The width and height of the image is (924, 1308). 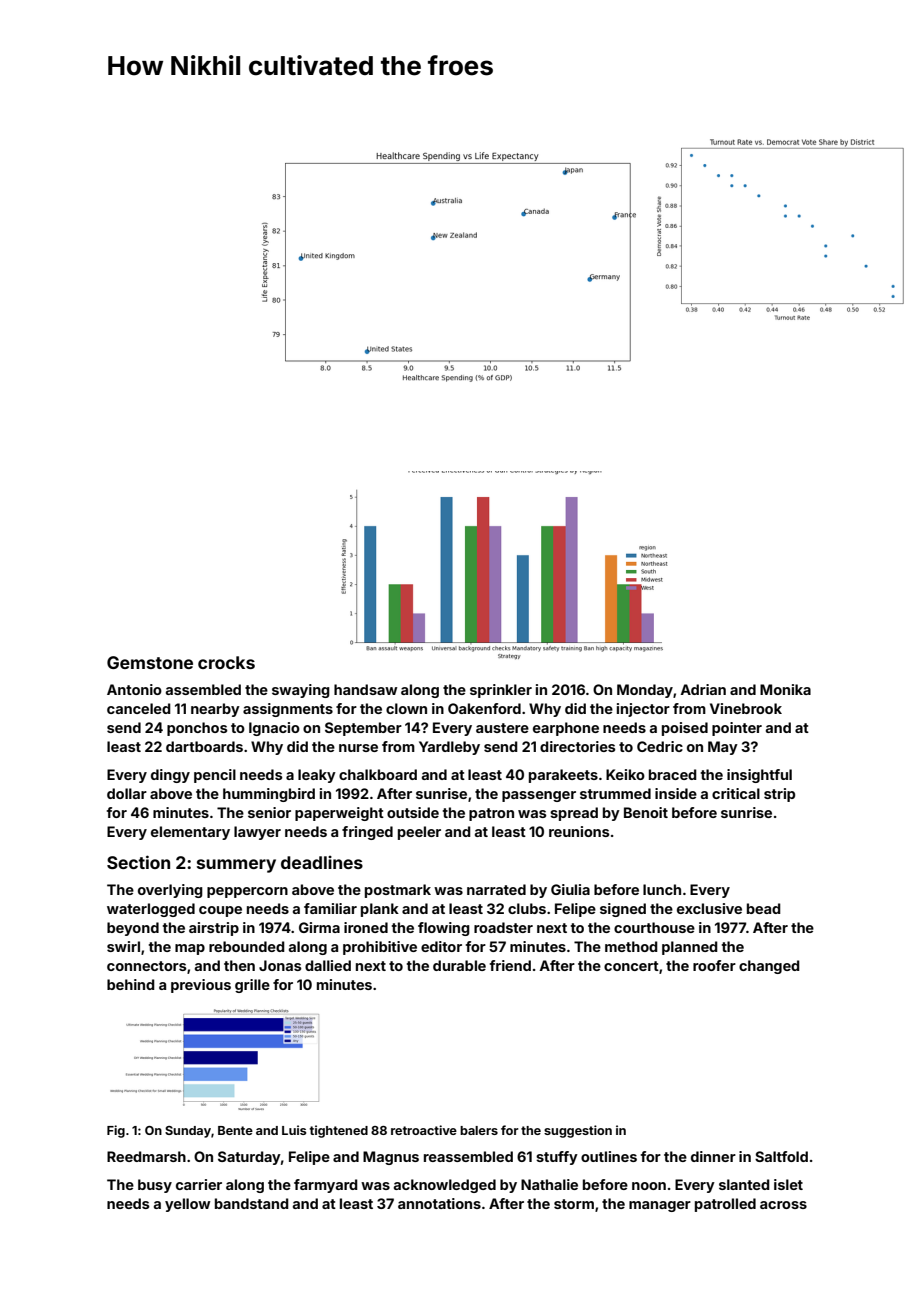 I want to click on Monika, so click(x=785, y=689).
